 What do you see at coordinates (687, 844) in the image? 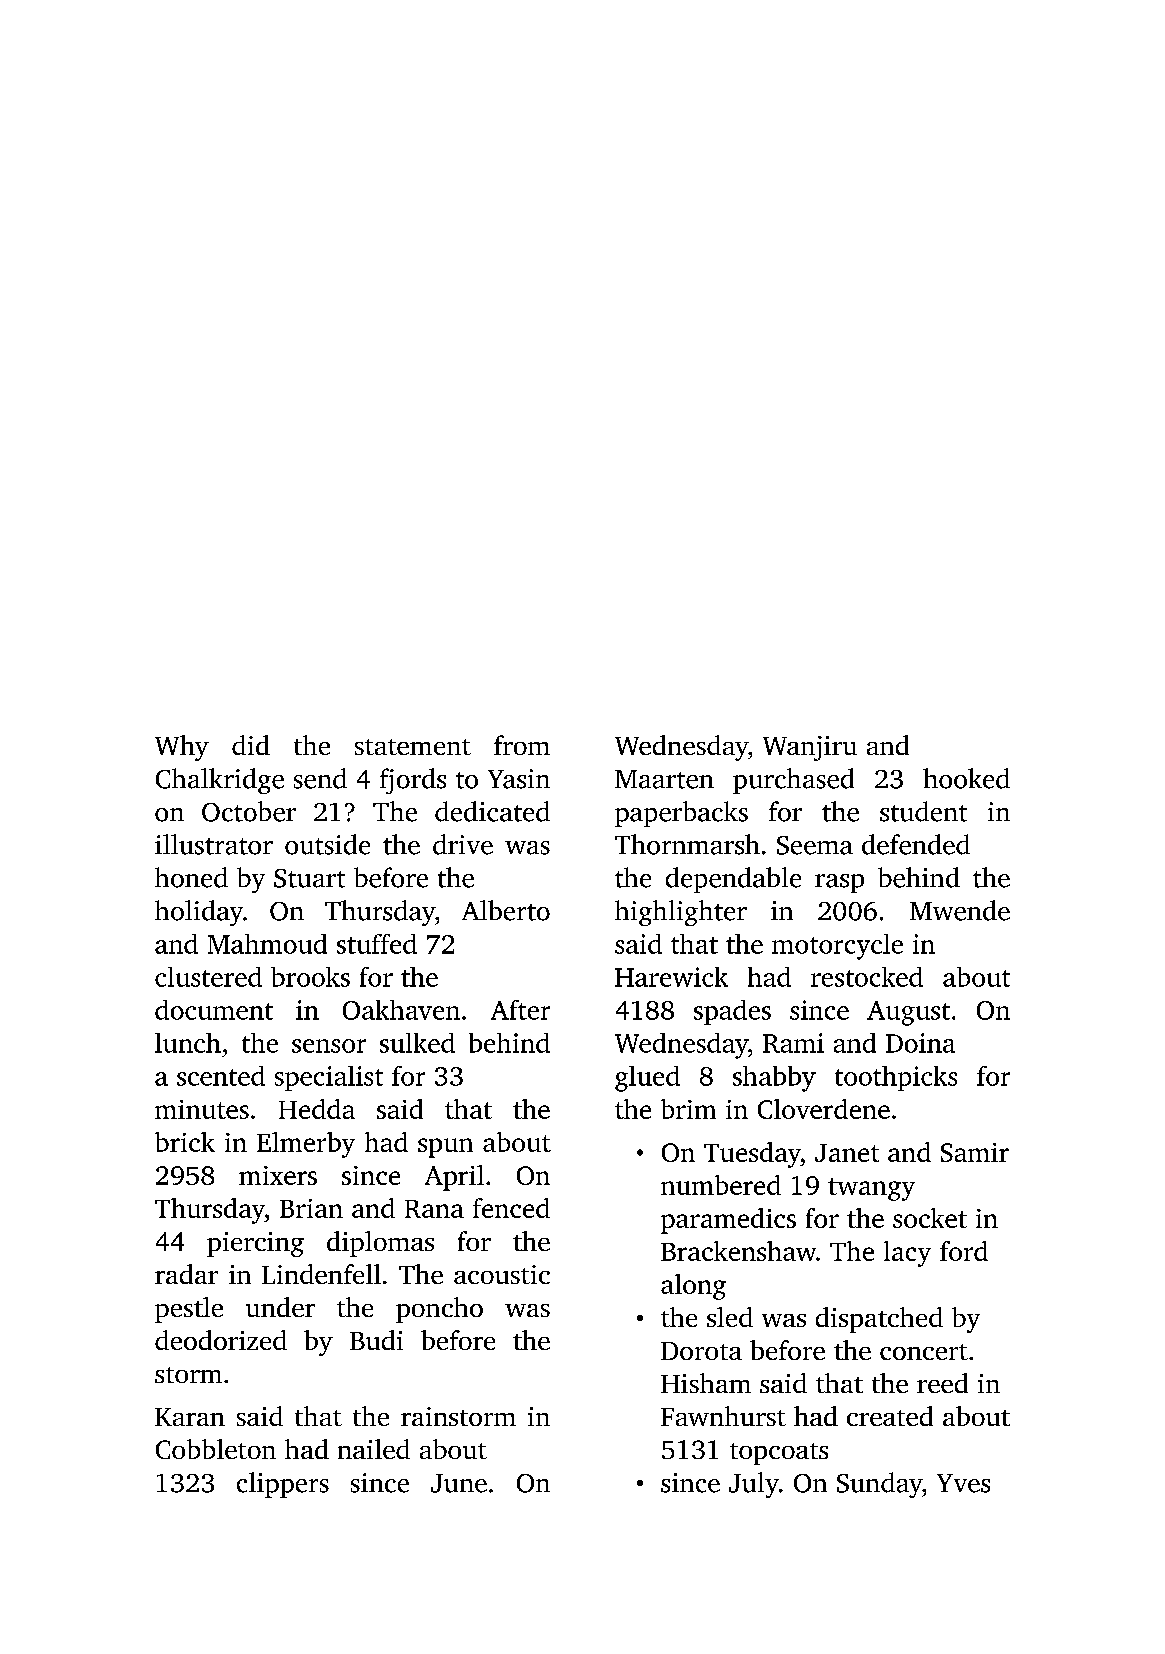
I see `Thornmarsh` at bounding box center [687, 844].
